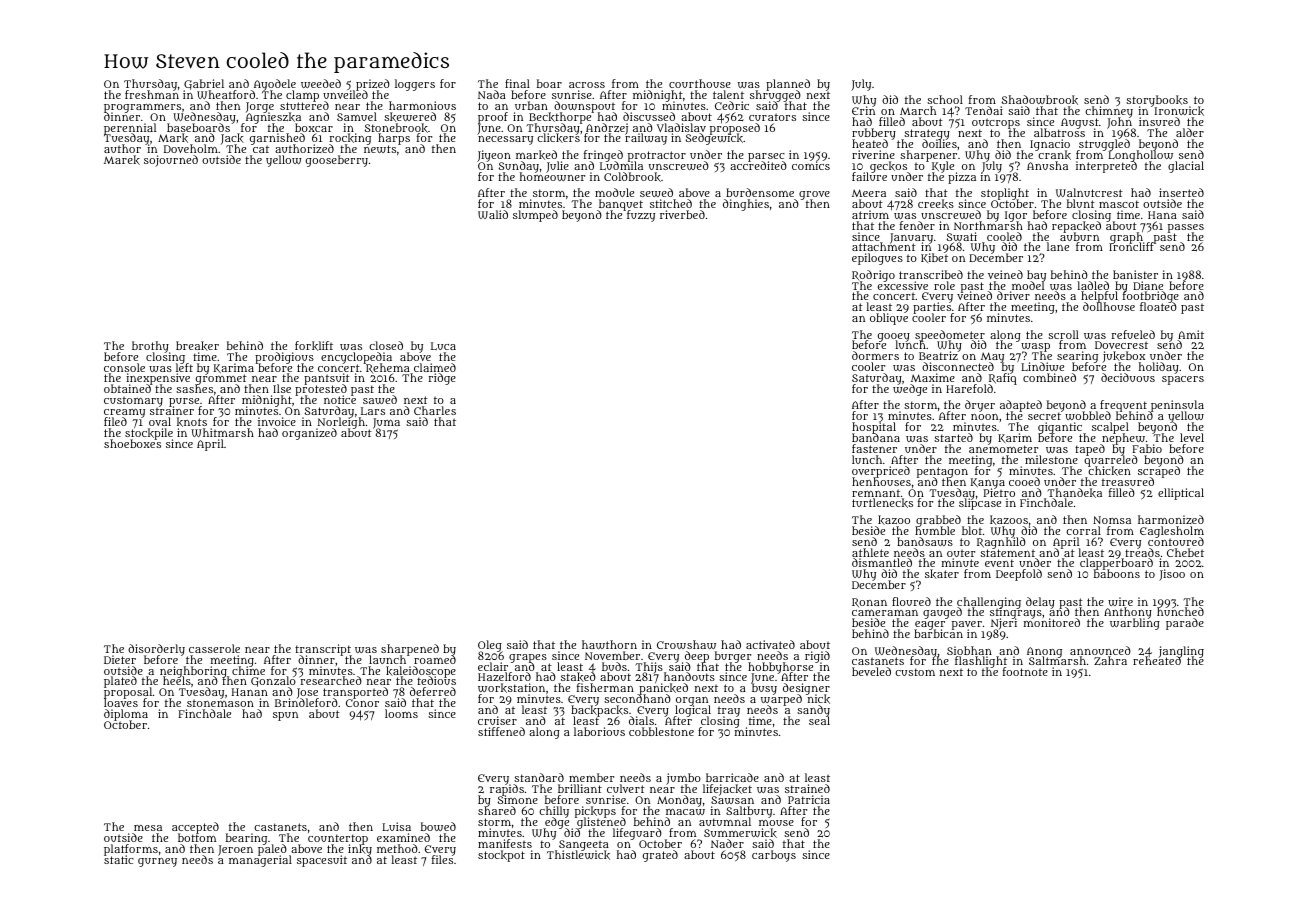 The height and width of the image is (924, 1308). I want to click on across, so click(587, 85).
